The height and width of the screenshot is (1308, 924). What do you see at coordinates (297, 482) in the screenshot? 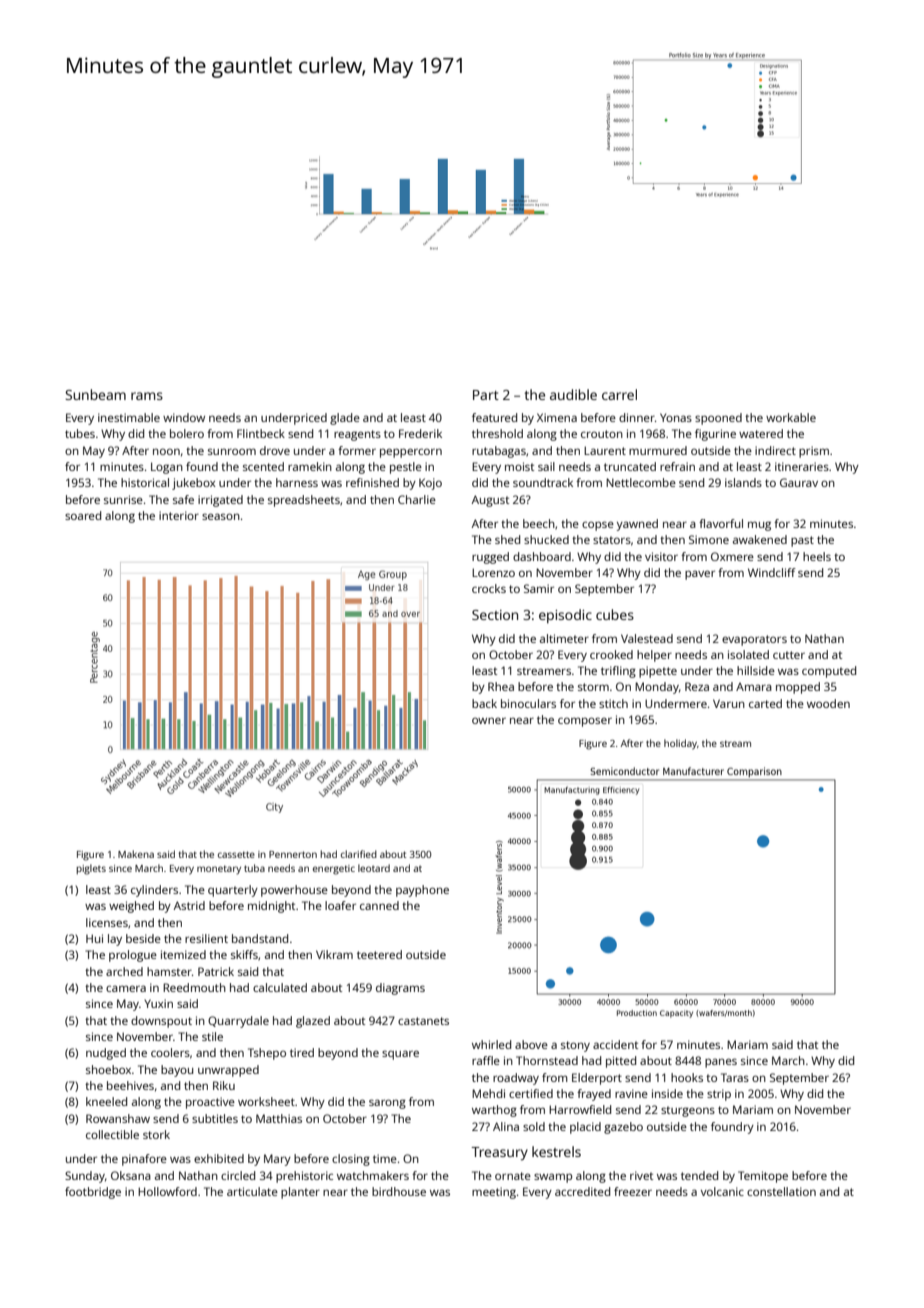
I see `harness` at bounding box center [297, 482].
